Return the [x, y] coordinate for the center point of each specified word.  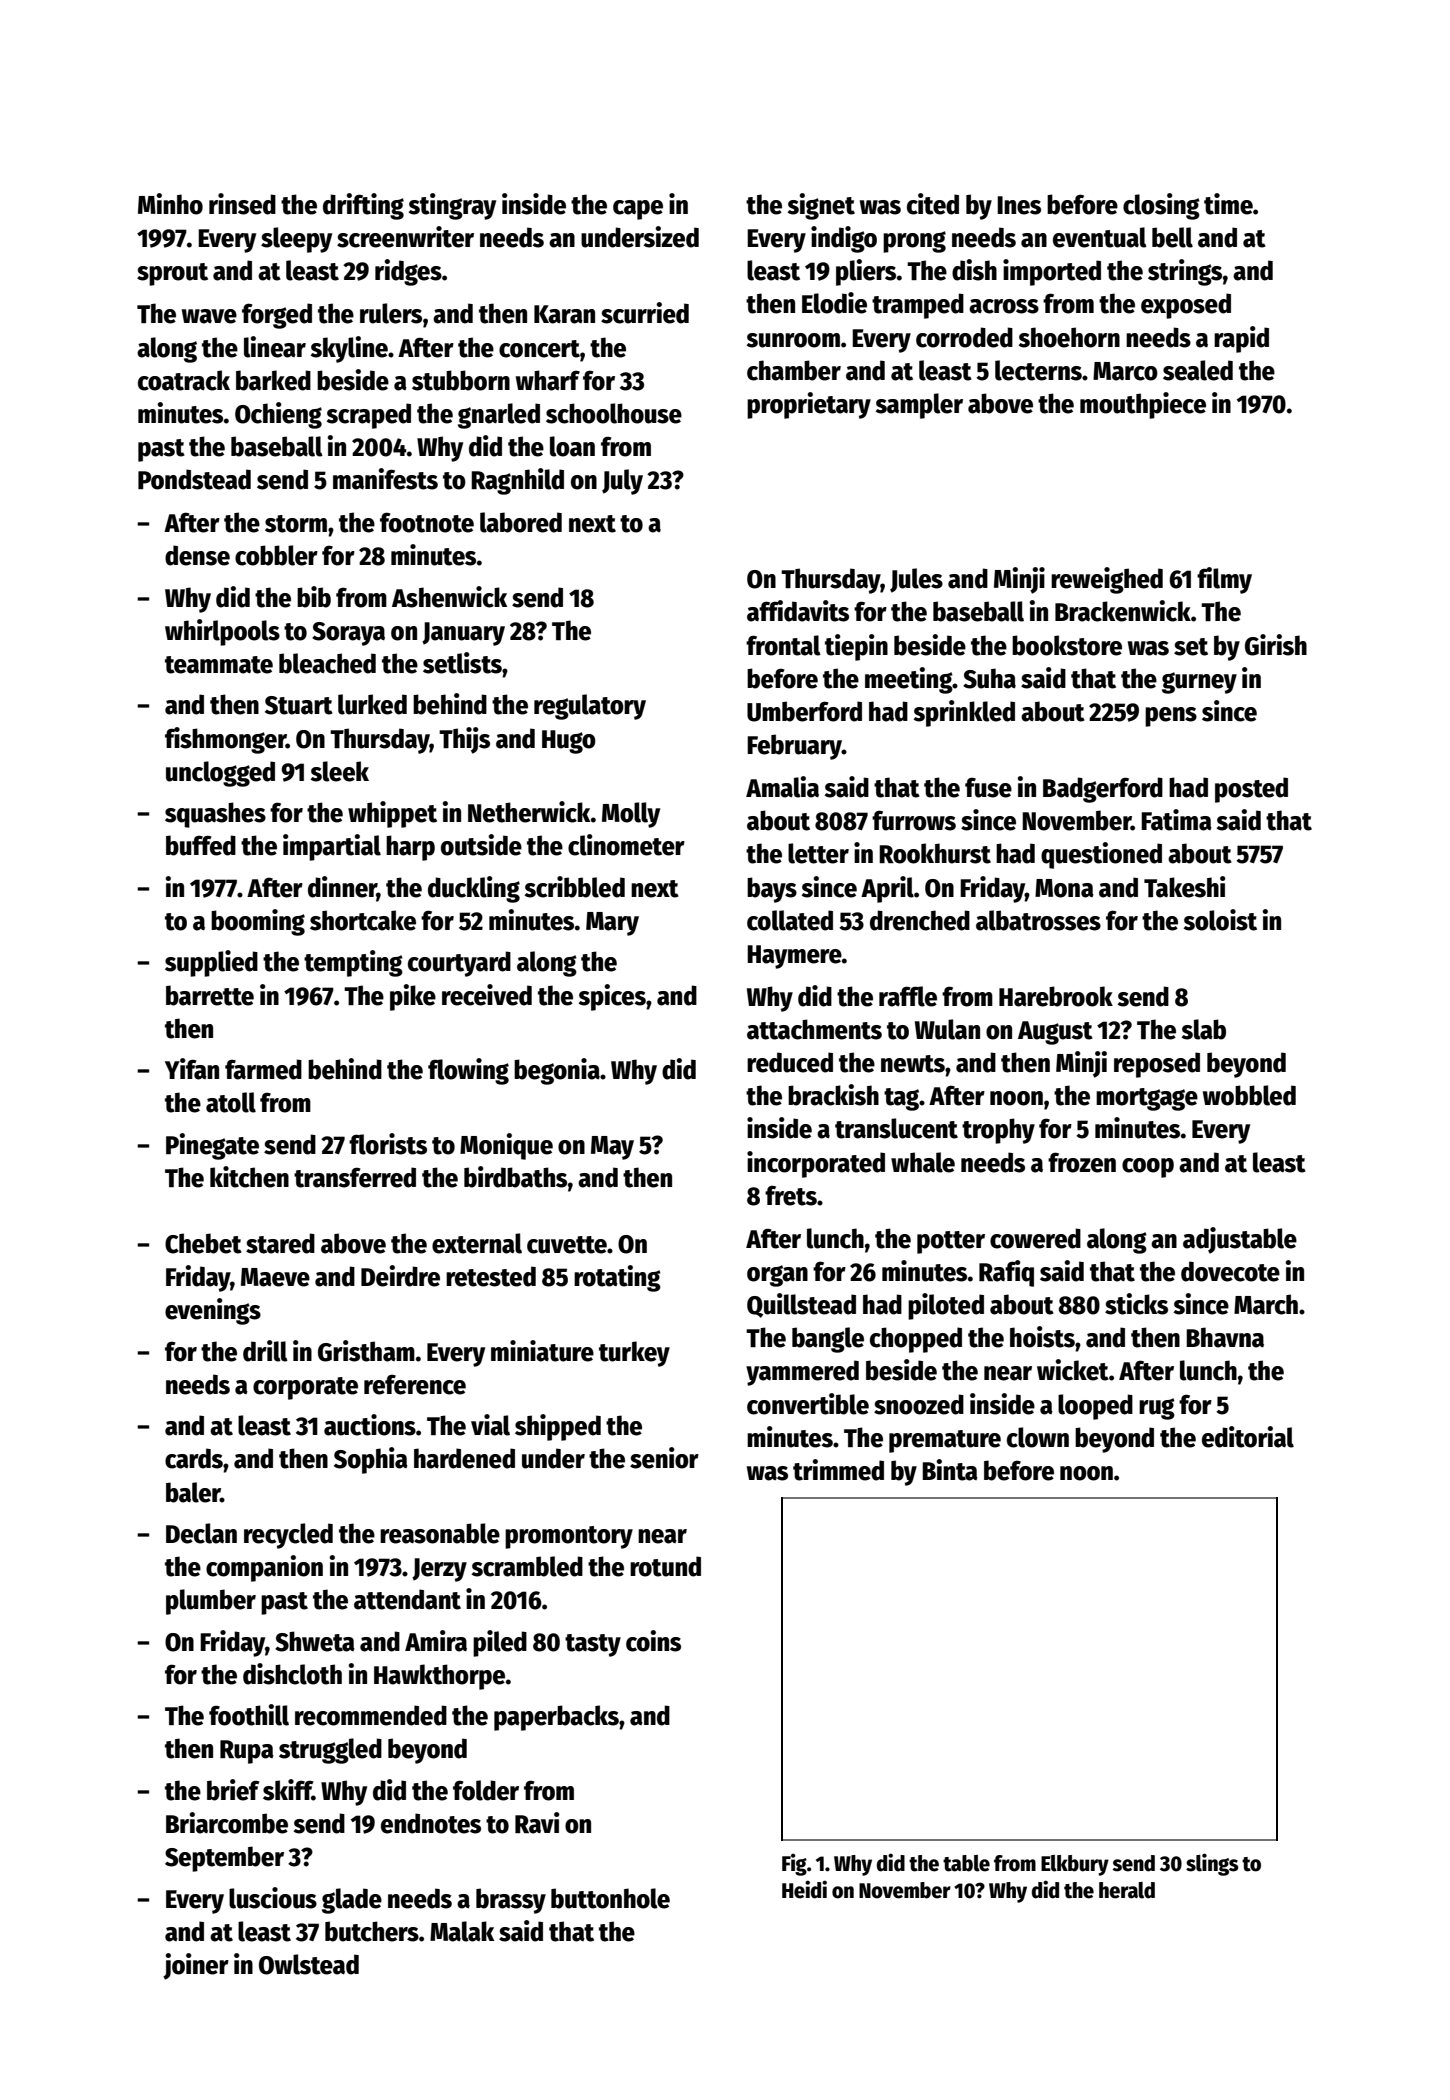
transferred [355, 1177]
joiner [196, 1966]
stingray [452, 206]
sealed [1198, 370]
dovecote [1230, 1271]
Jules [916, 580]
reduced [790, 1062]
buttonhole [610, 1898]
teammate [219, 665]
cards [194, 1458]
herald [1127, 1890]
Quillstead [801, 1305]
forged [277, 316]
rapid [1241, 339]
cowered [1035, 1238]
